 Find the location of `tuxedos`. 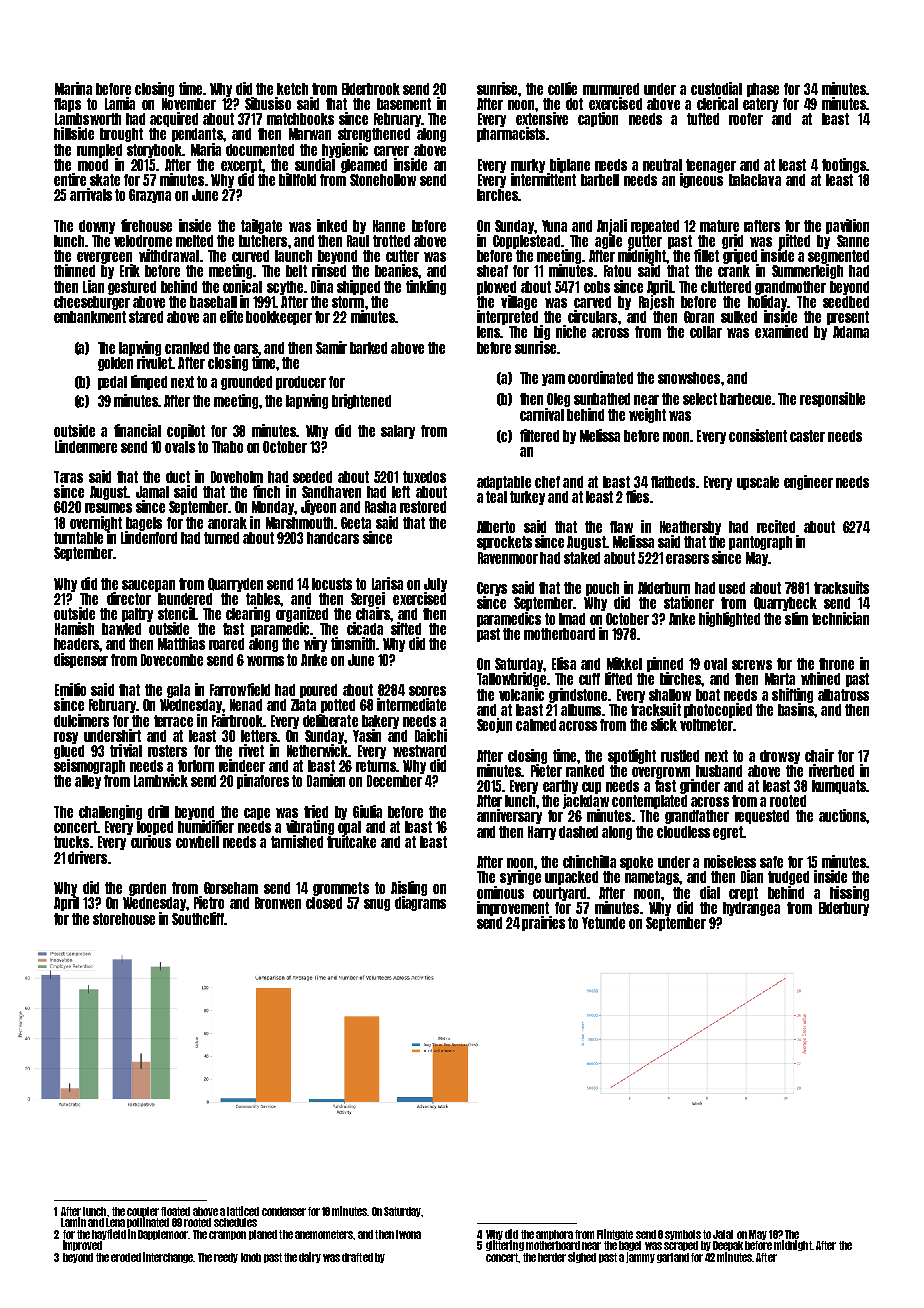

tuxedos is located at coordinates (424, 477).
